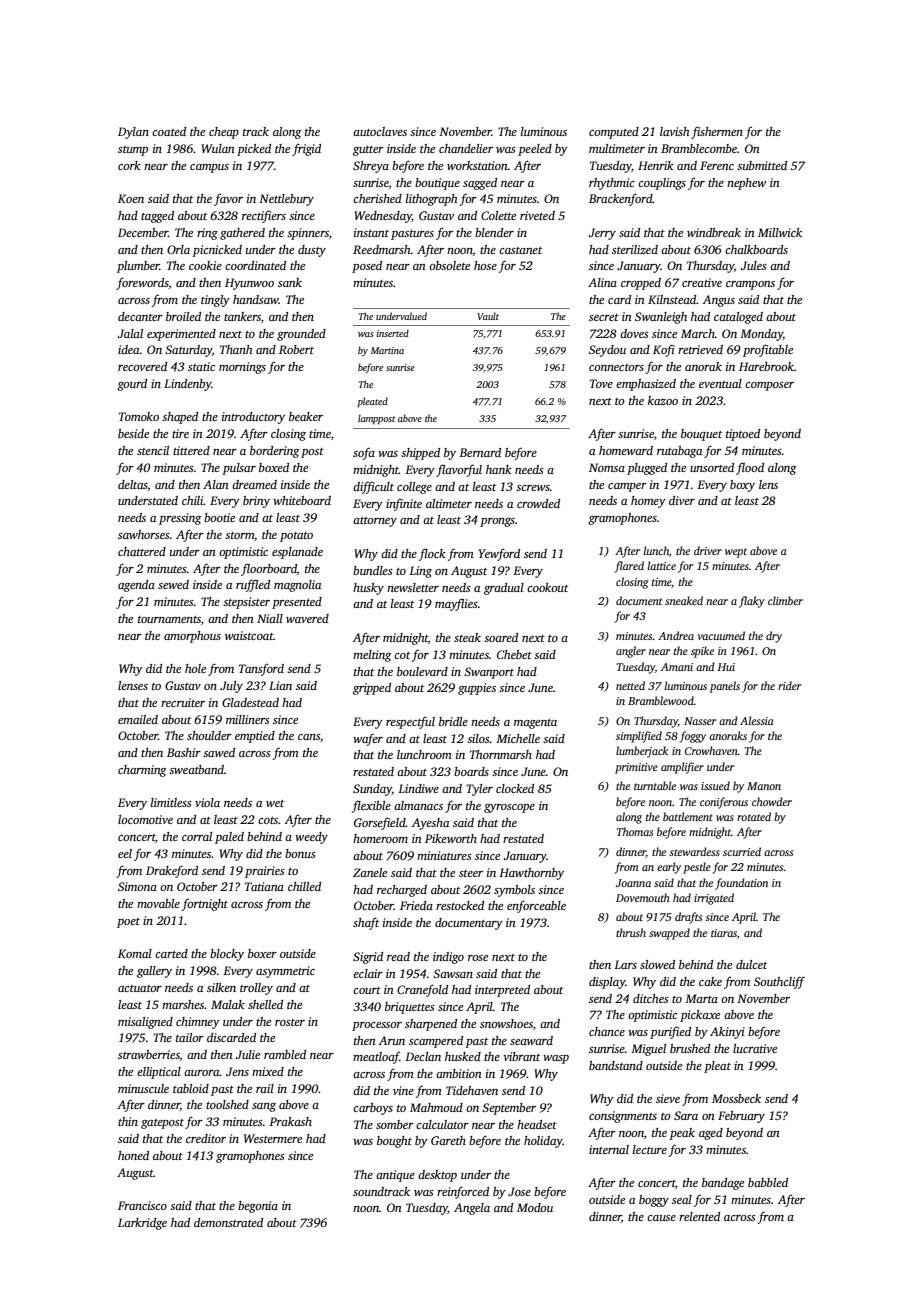  Describe the element at coordinates (275, 803) in the screenshot. I see `wet` at that location.
